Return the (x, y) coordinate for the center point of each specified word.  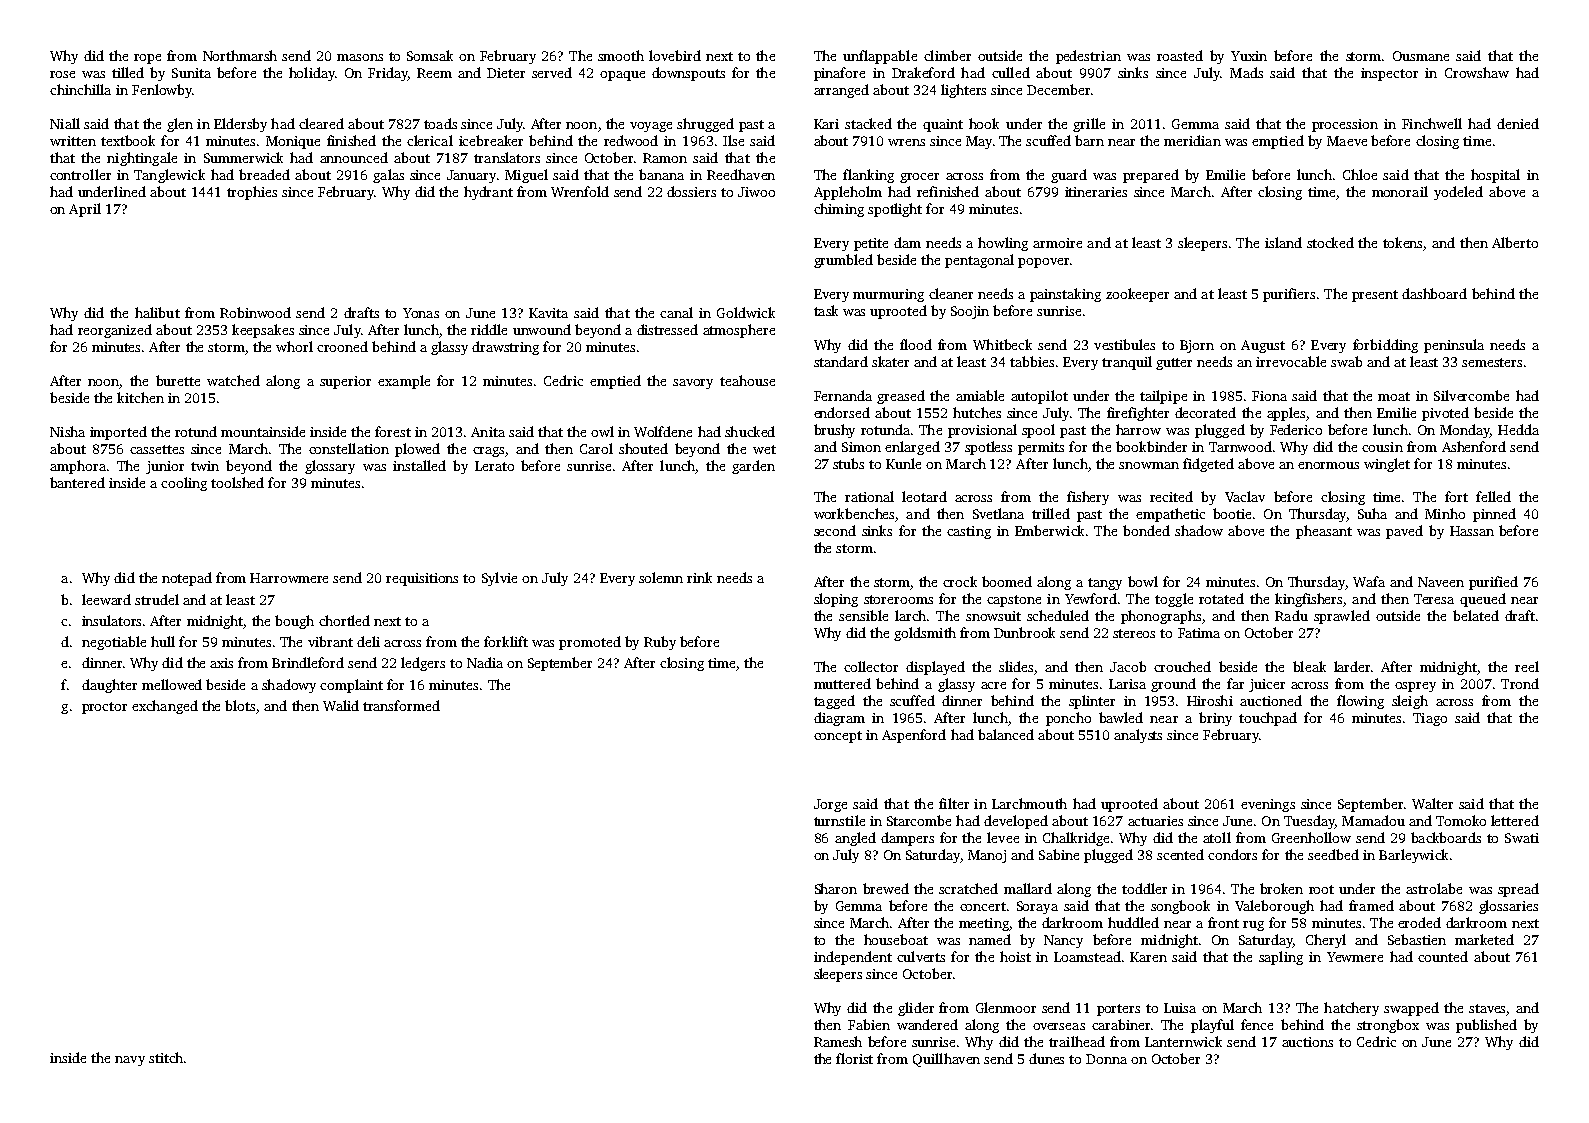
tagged (834, 702)
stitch (166, 1057)
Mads (1246, 72)
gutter (1174, 364)
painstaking (1065, 295)
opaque (622, 76)
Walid (341, 705)
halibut (157, 312)
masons (360, 57)
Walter (1432, 803)
